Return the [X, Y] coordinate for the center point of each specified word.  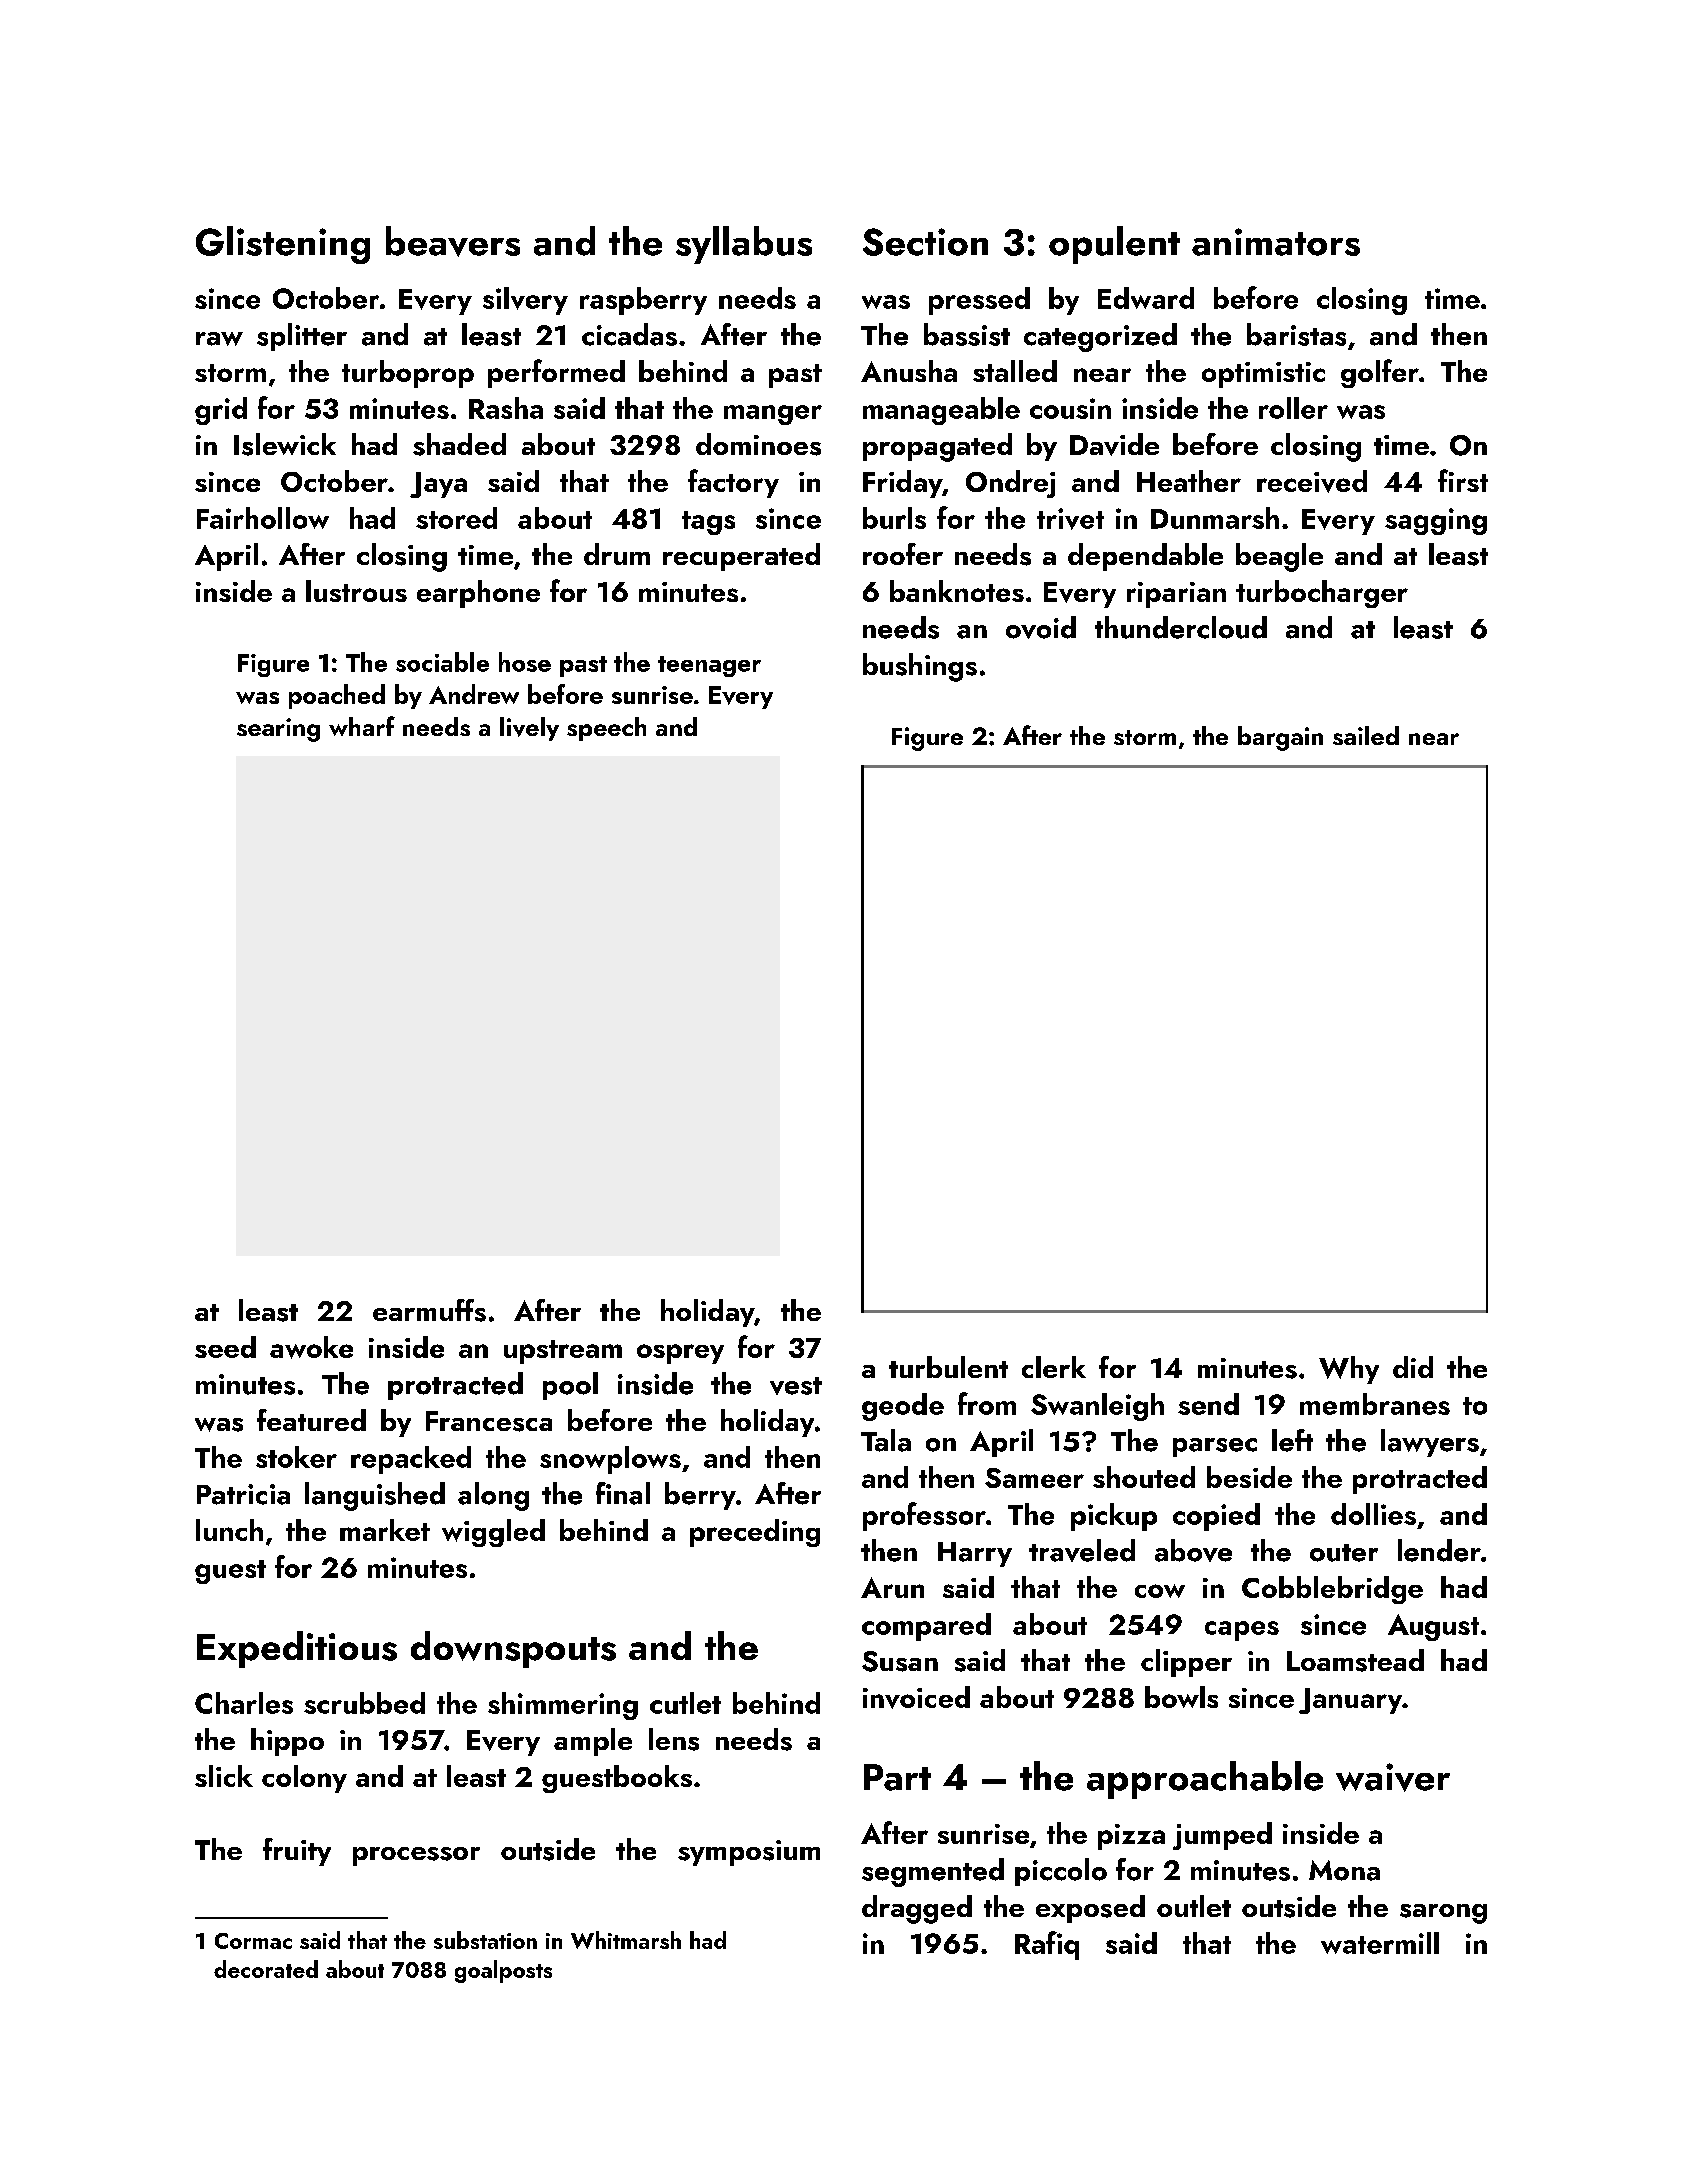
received [1312, 481]
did [1413, 1367]
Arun [892, 1587]
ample [593, 1742]
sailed [1366, 735]
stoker [296, 1457]
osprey [680, 1354]
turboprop [408, 374]
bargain [1280, 738]
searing [278, 730]
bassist [967, 334]
